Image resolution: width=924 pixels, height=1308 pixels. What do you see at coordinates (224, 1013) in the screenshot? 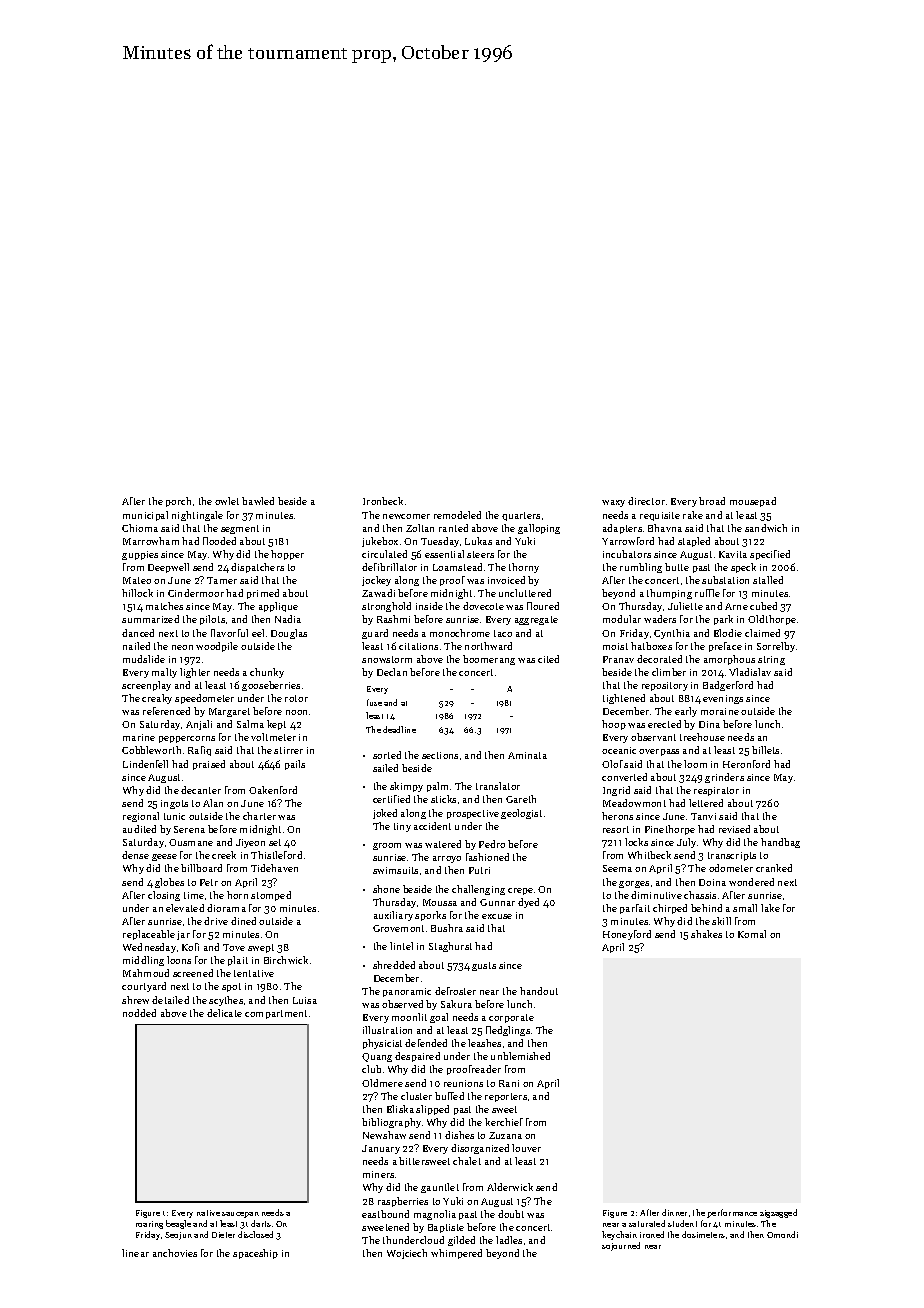
I see `delicate` at bounding box center [224, 1013].
